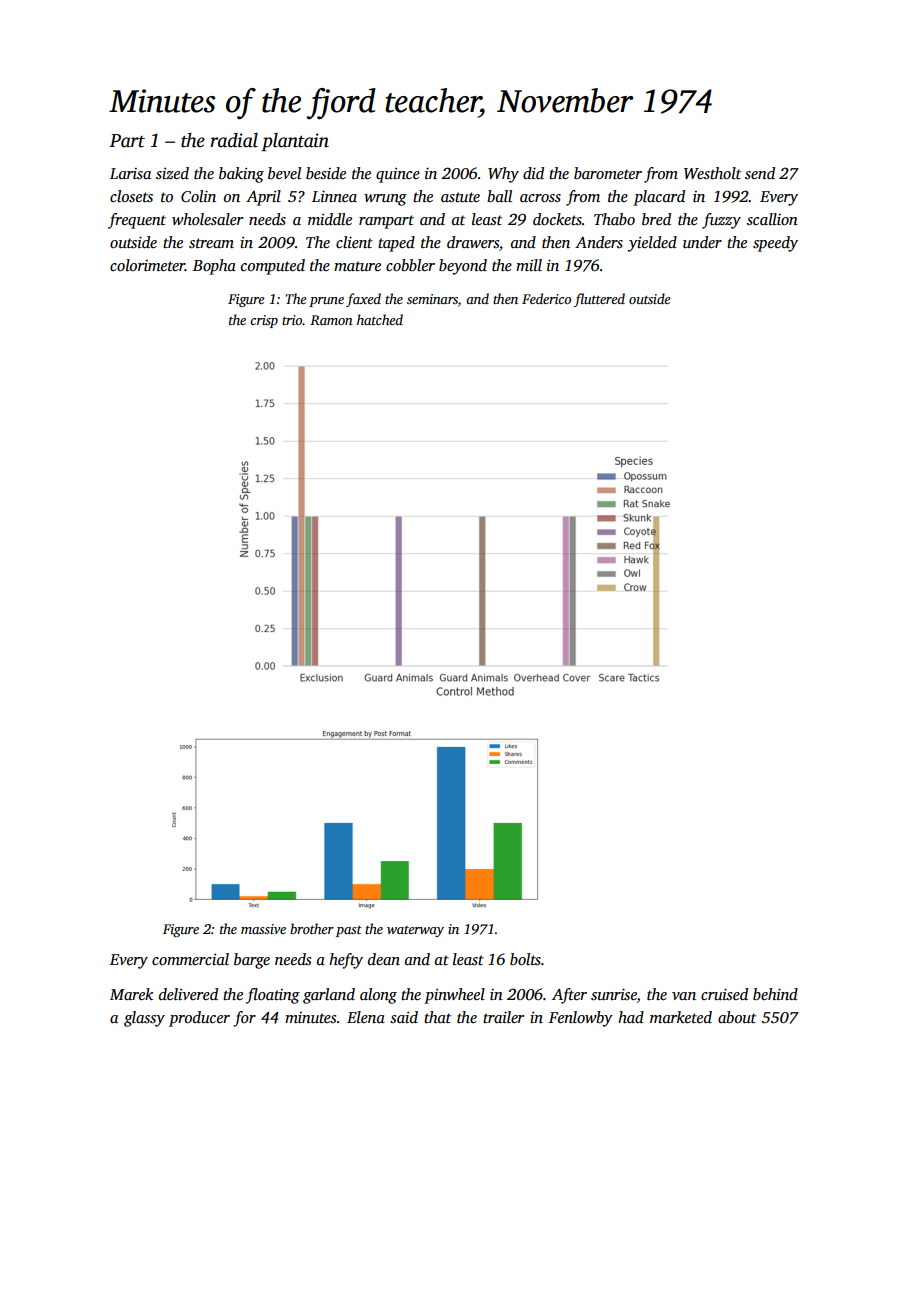 The width and height of the document is (908, 1316). Describe the element at coordinates (380, 319) in the document. I see `hatched` at that location.
